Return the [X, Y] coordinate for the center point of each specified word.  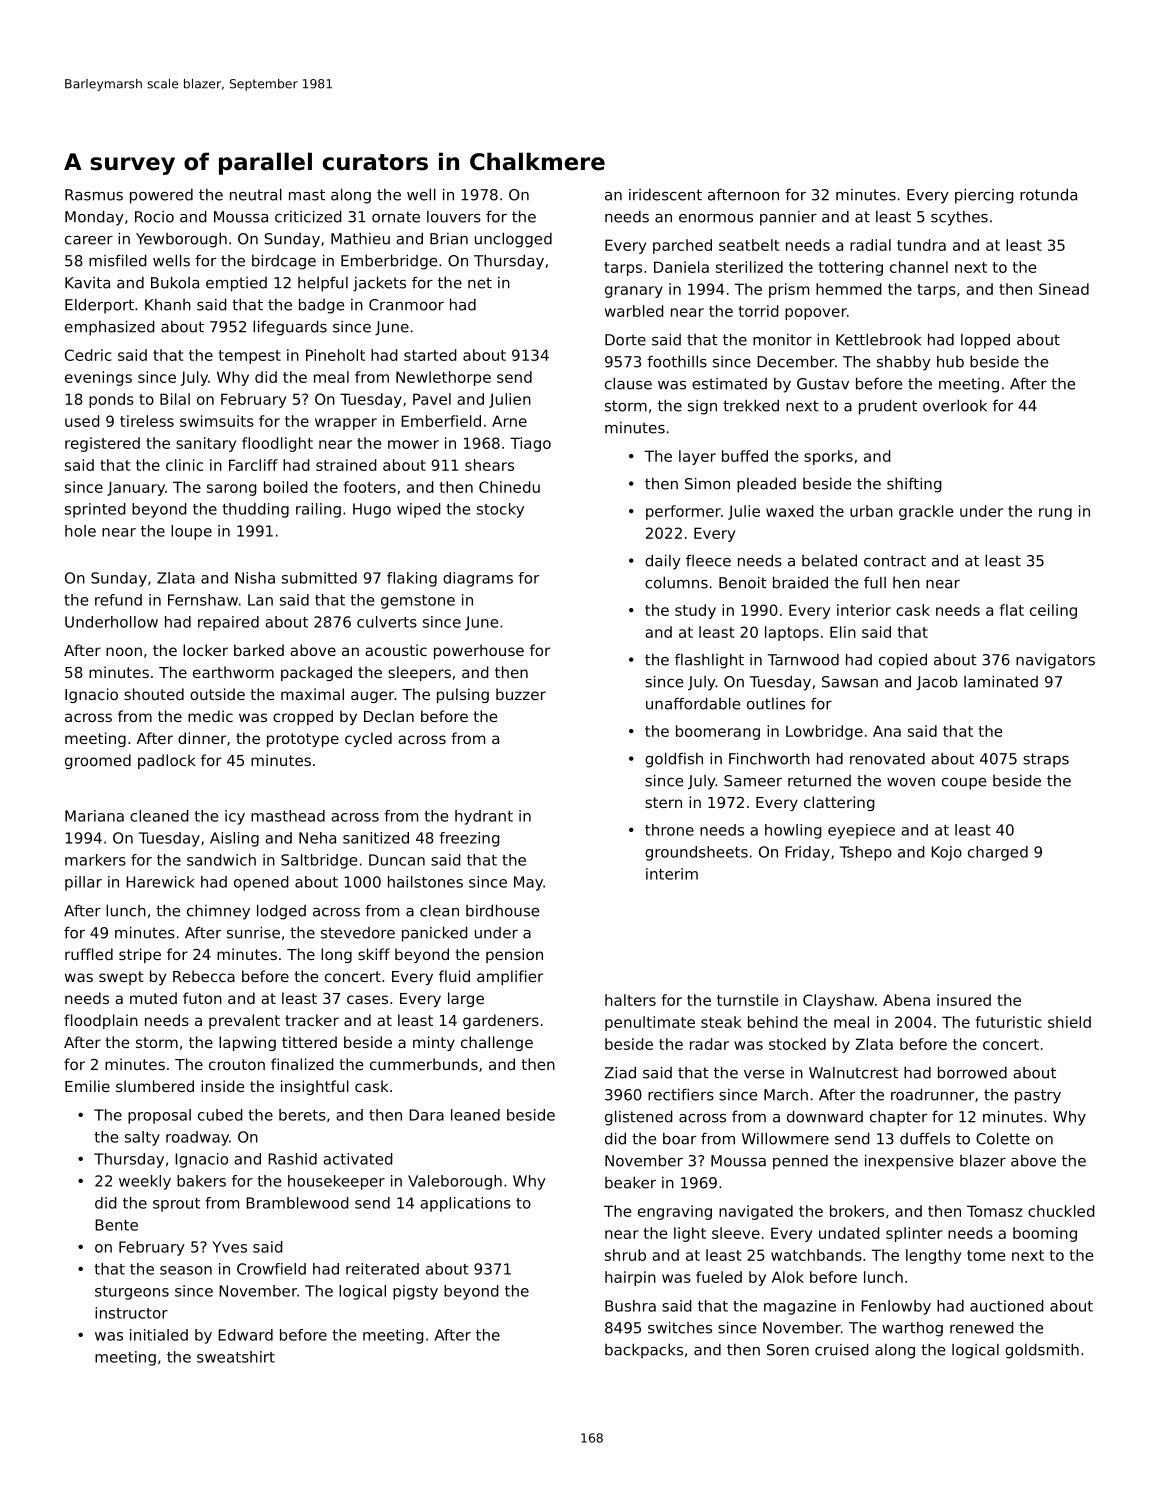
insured [964, 1000]
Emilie [87, 1086]
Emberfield [441, 421]
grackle [926, 512]
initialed [159, 1335]
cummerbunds [424, 1064]
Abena [906, 1000]
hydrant [484, 817]
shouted [154, 694]
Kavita [87, 283]
